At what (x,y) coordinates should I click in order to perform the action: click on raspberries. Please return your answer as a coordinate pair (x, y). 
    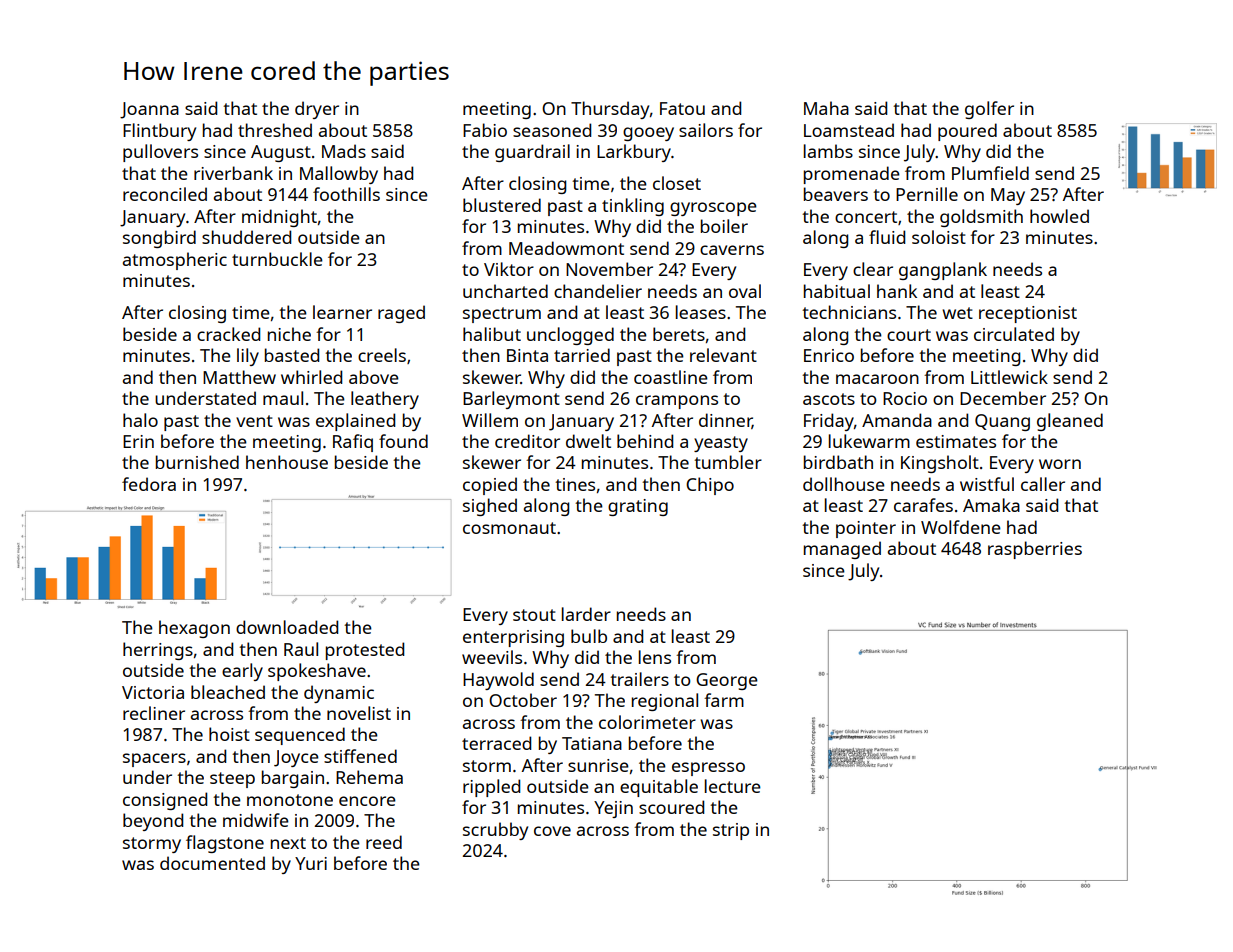
    Looking at the image, I should click on (1035, 550).
